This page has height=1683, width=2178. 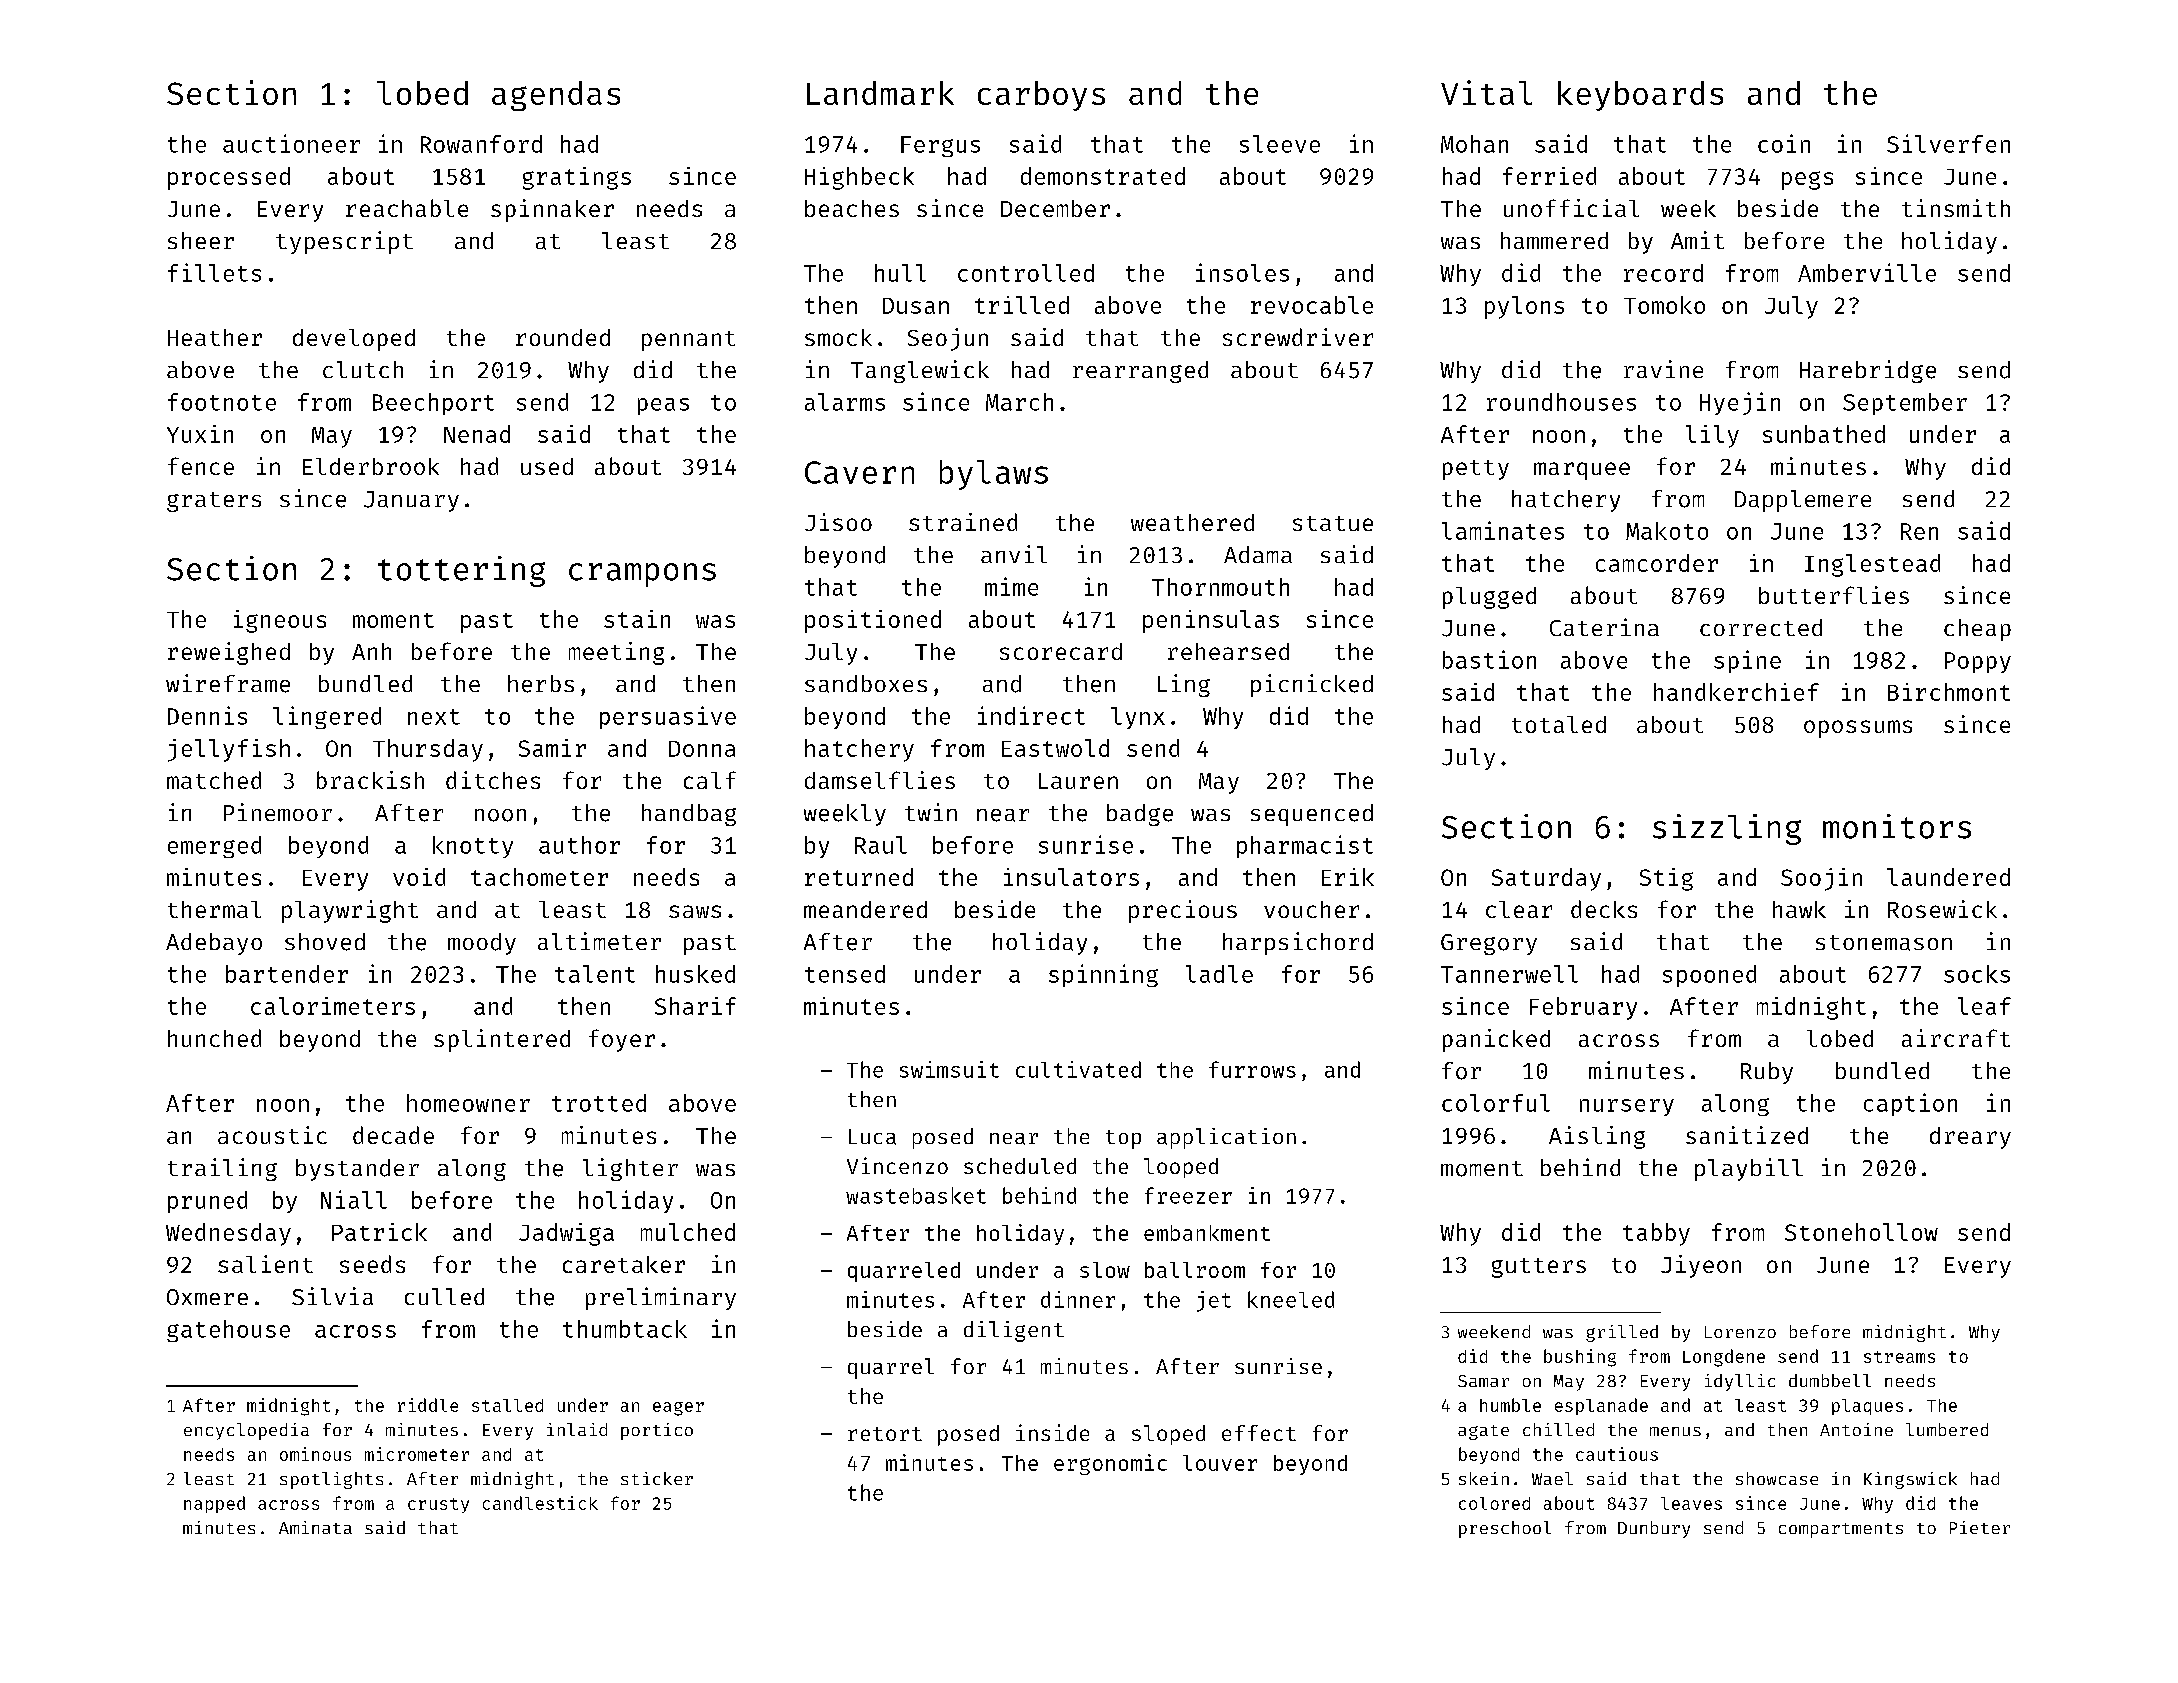 What do you see at coordinates (1505, 1529) in the page?
I see `preschool` at bounding box center [1505, 1529].
